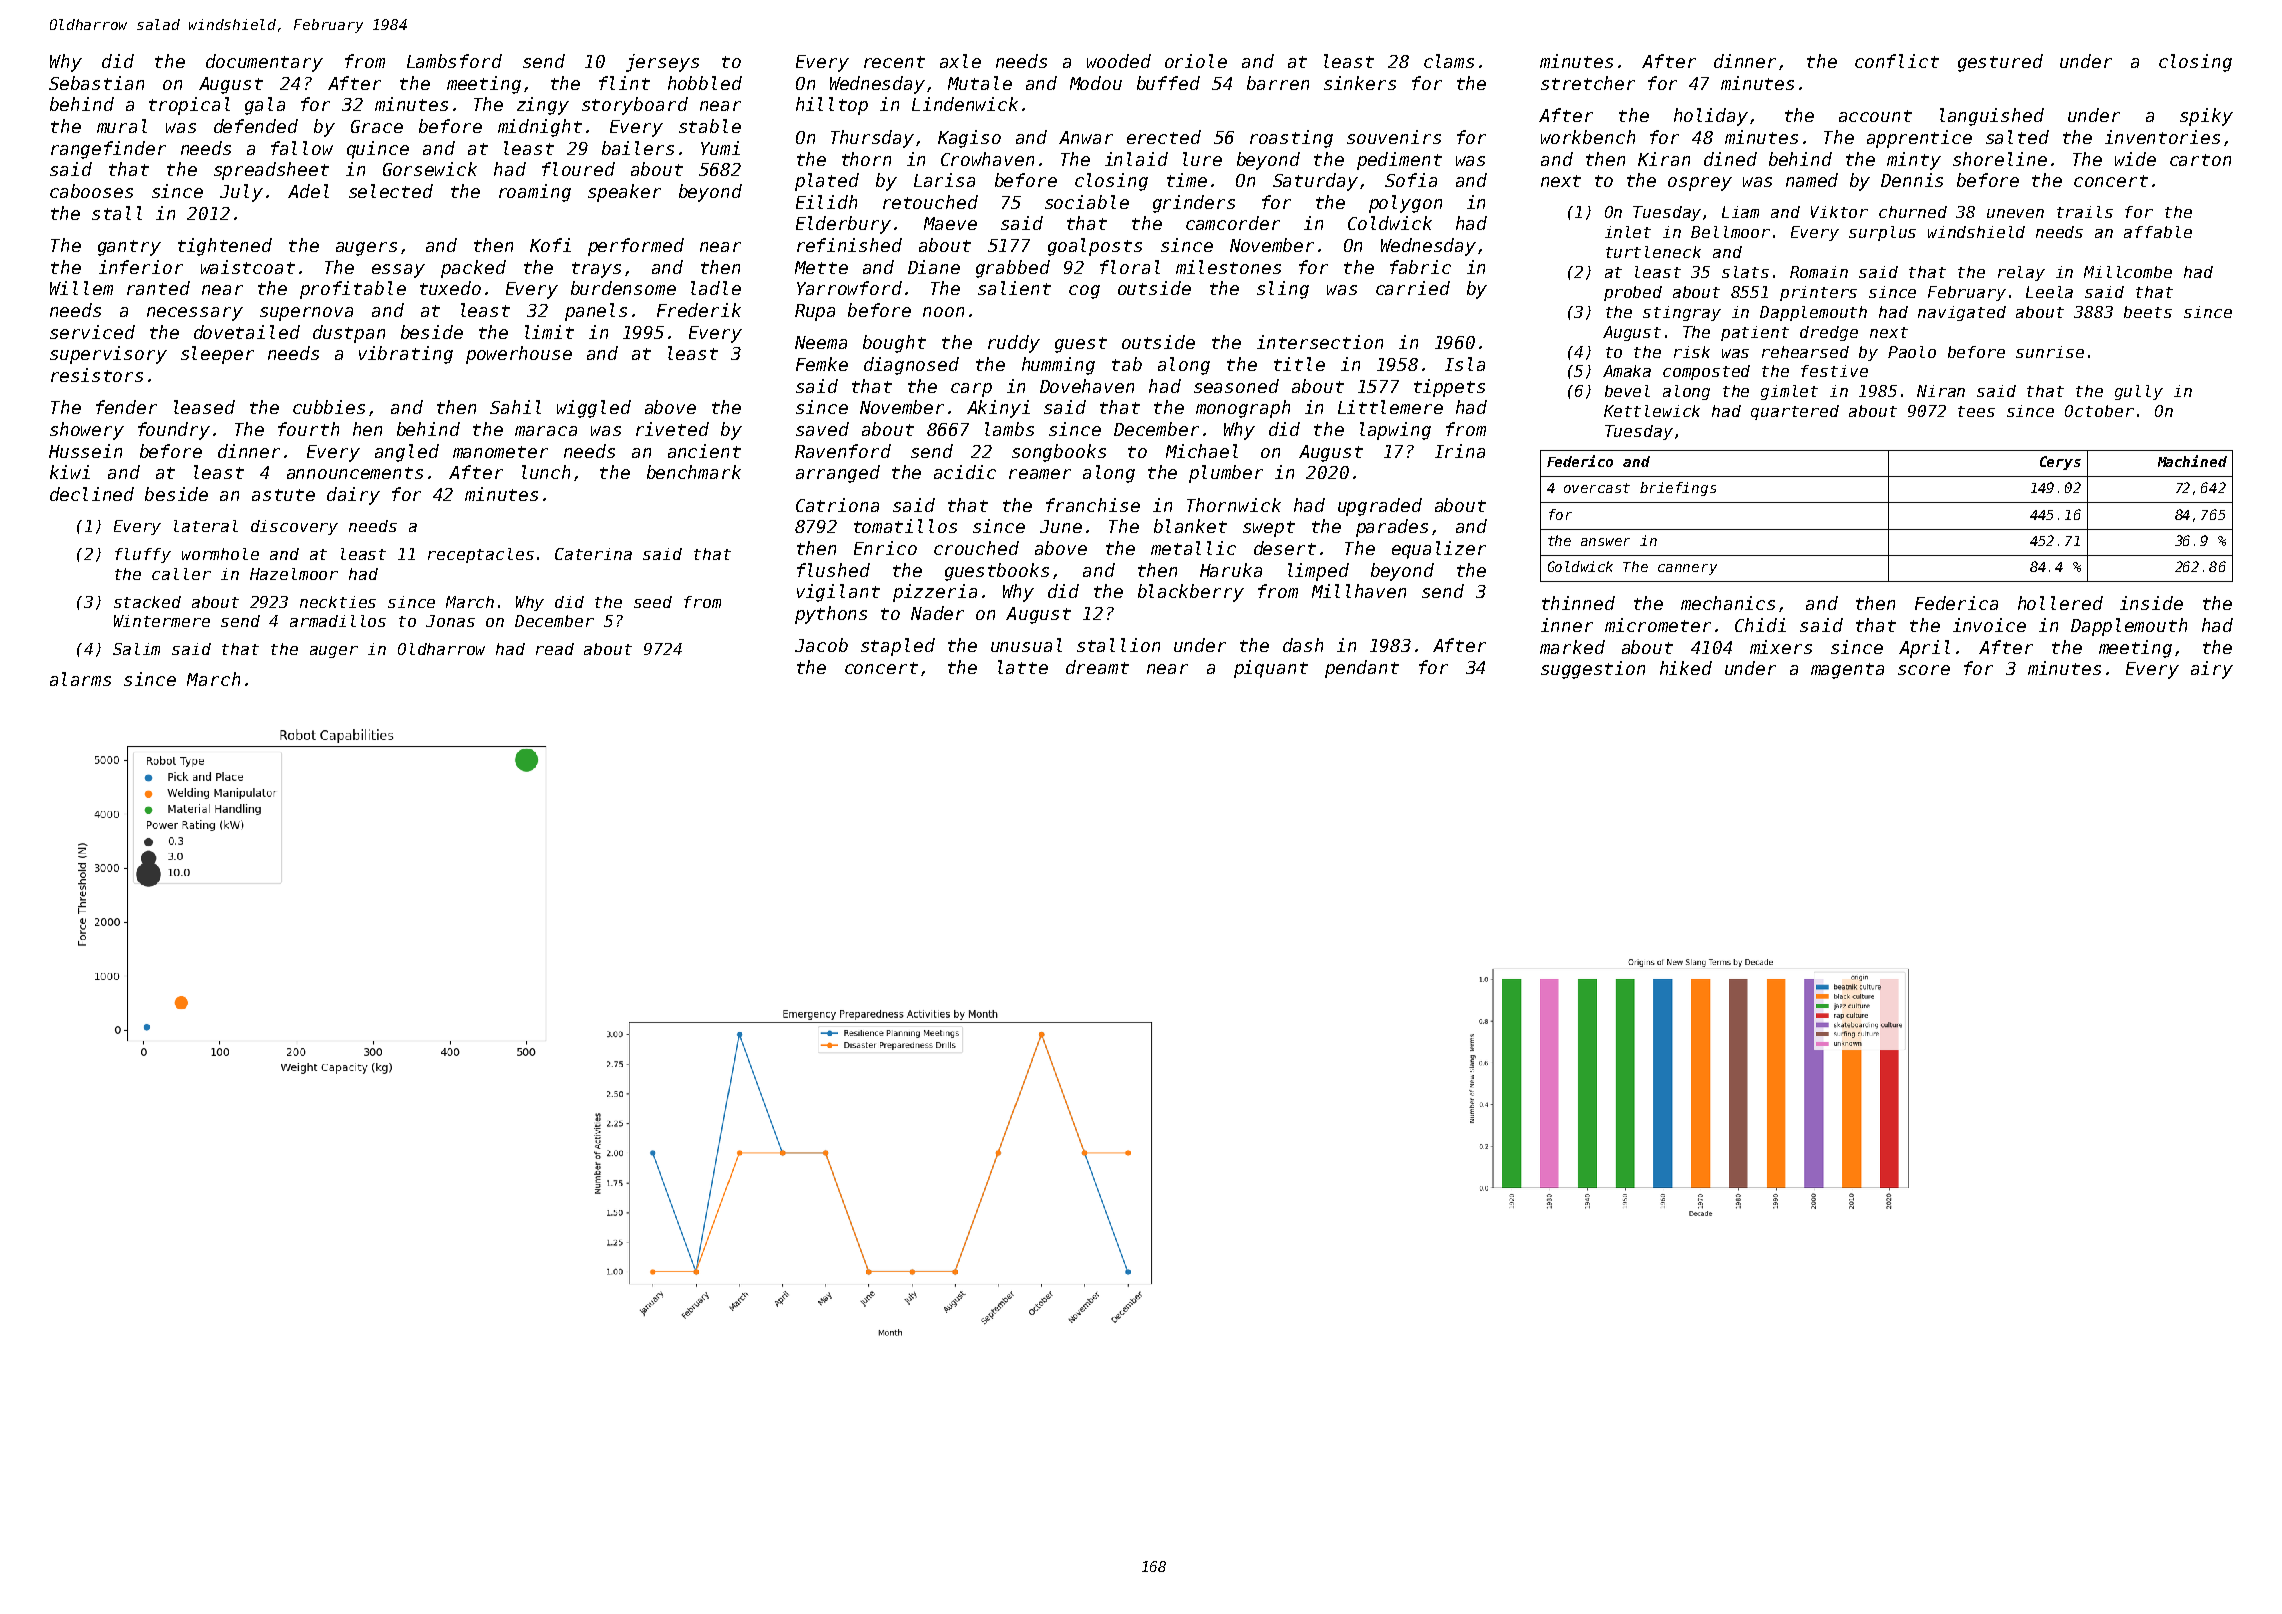 The width and height of the screenshot is (2282, 1614). What do you see at coordinates (1226, 474) in the screenshot?
I see `plumber` at bounding box center [1226, 474].
